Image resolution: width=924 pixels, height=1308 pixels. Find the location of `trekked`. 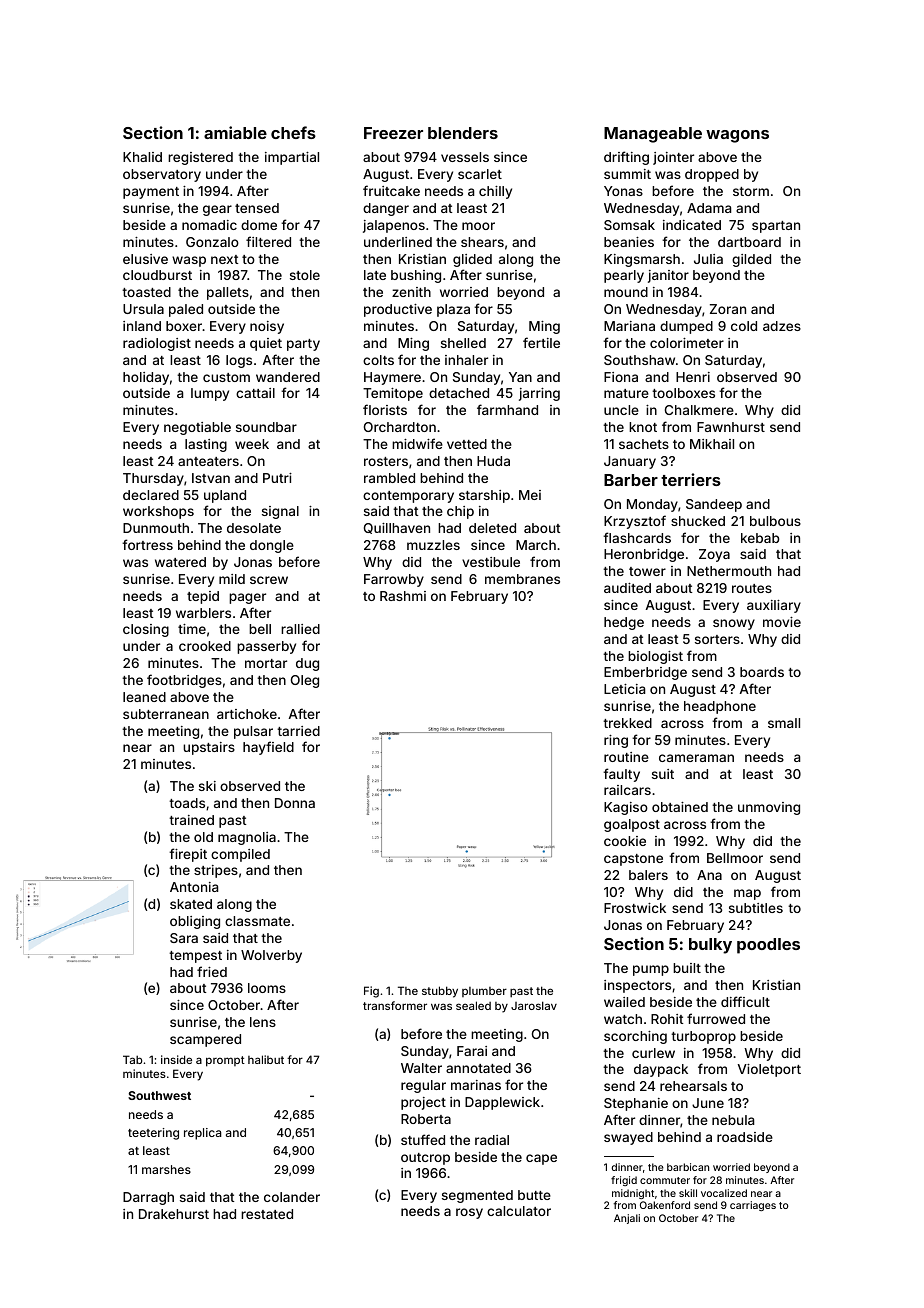

trekked is located at coordinates (627, 723).
